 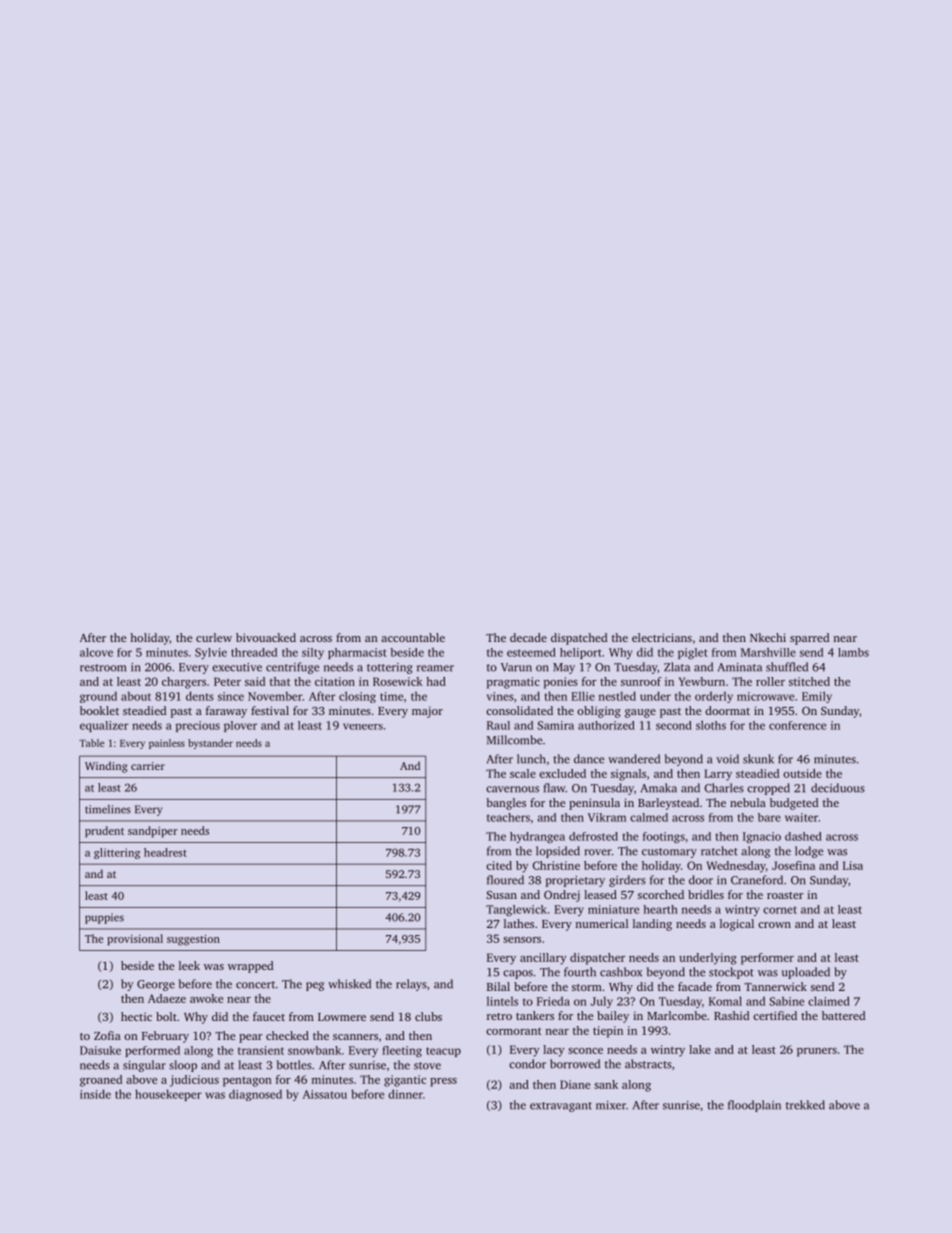 I want to click on extravagant, so click(x=561, y=1107).
